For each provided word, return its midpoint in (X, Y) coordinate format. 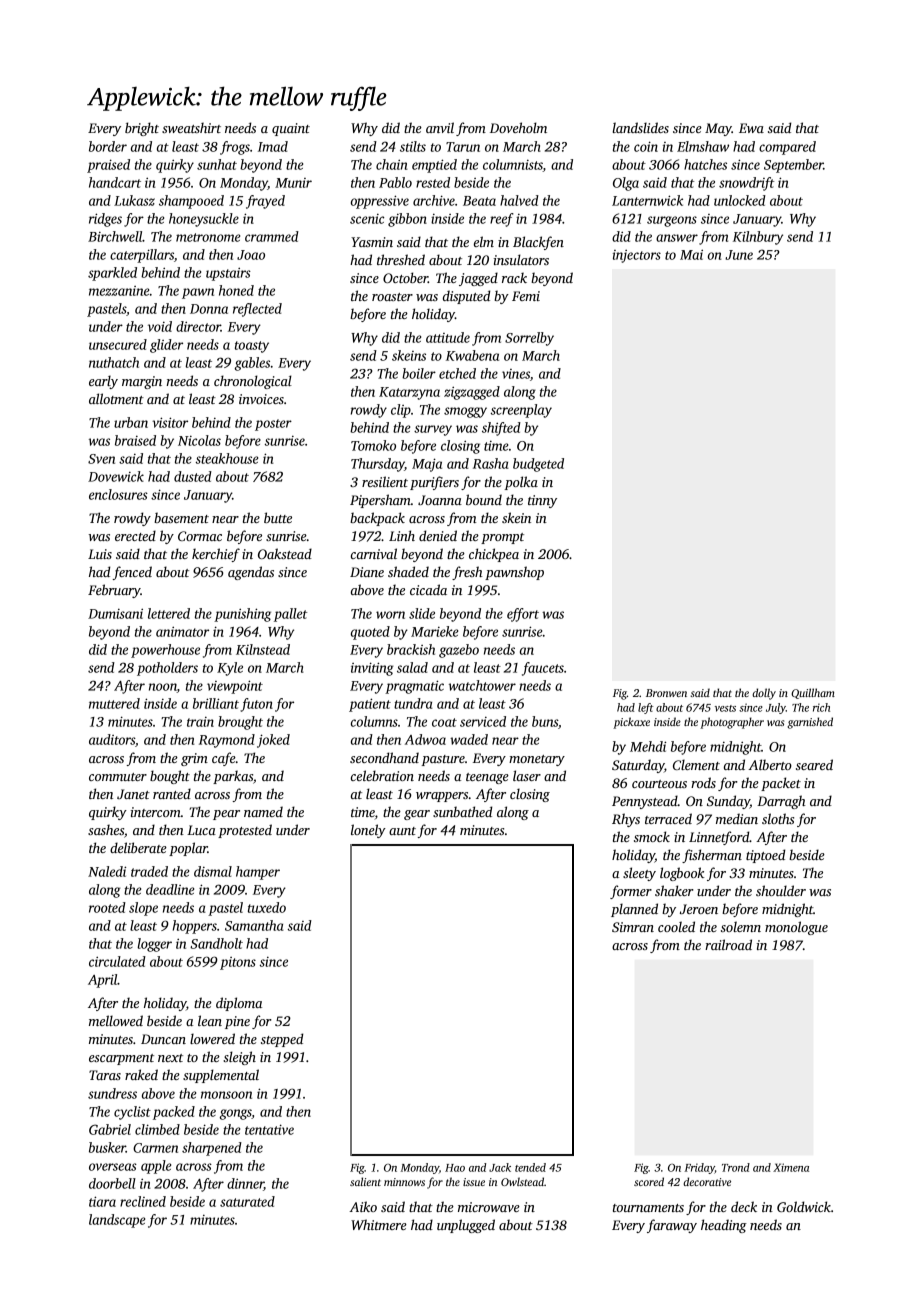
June (739, 255)
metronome (208, 237)
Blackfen (538, 243)
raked (141, 1074)
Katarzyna (409, 393)
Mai (691, 254)
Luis (100, 554)
